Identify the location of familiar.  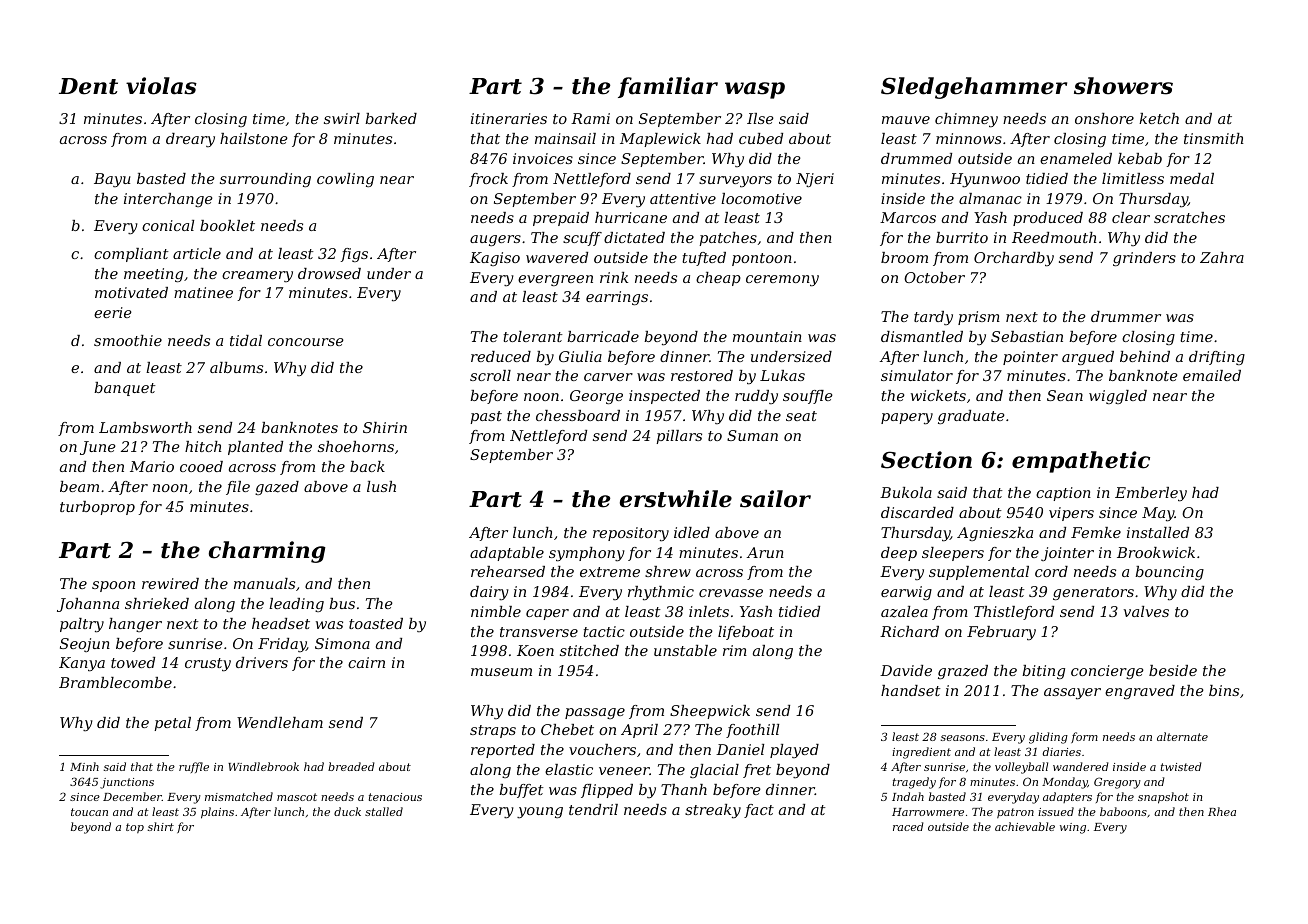
(668, 87).
